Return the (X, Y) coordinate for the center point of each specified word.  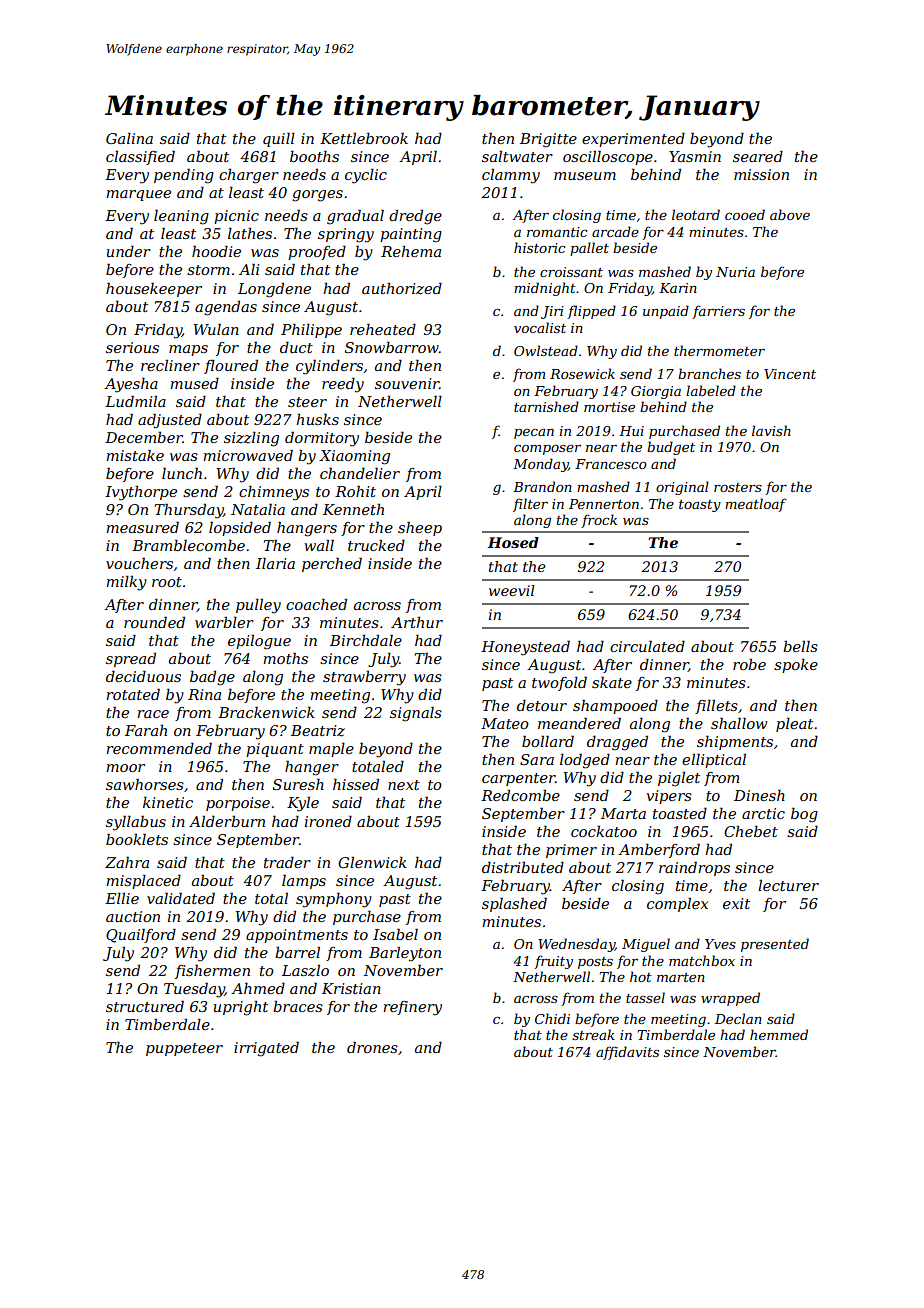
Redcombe (520, 795)
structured (145, 1006)
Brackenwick (266, 712)
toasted (680, 813)
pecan (534, 434)
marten (681, 977)
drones (372, 1047)
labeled (711, 390)
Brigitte (548, 140)
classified (140, 157)
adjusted (170, 421)
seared (758, 156)
